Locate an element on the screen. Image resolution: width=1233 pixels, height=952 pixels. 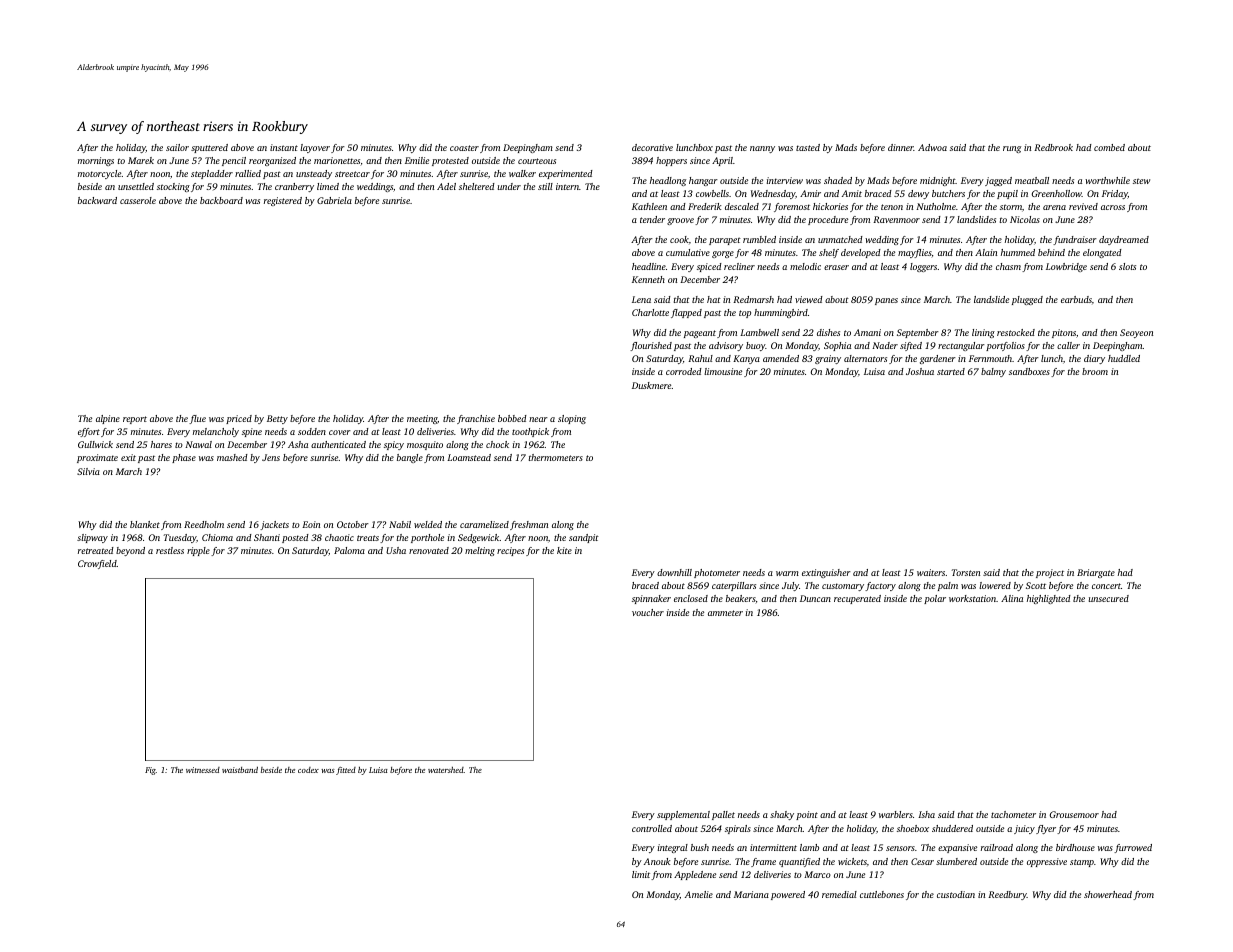
pageant is located at coordinates (700, 334).
